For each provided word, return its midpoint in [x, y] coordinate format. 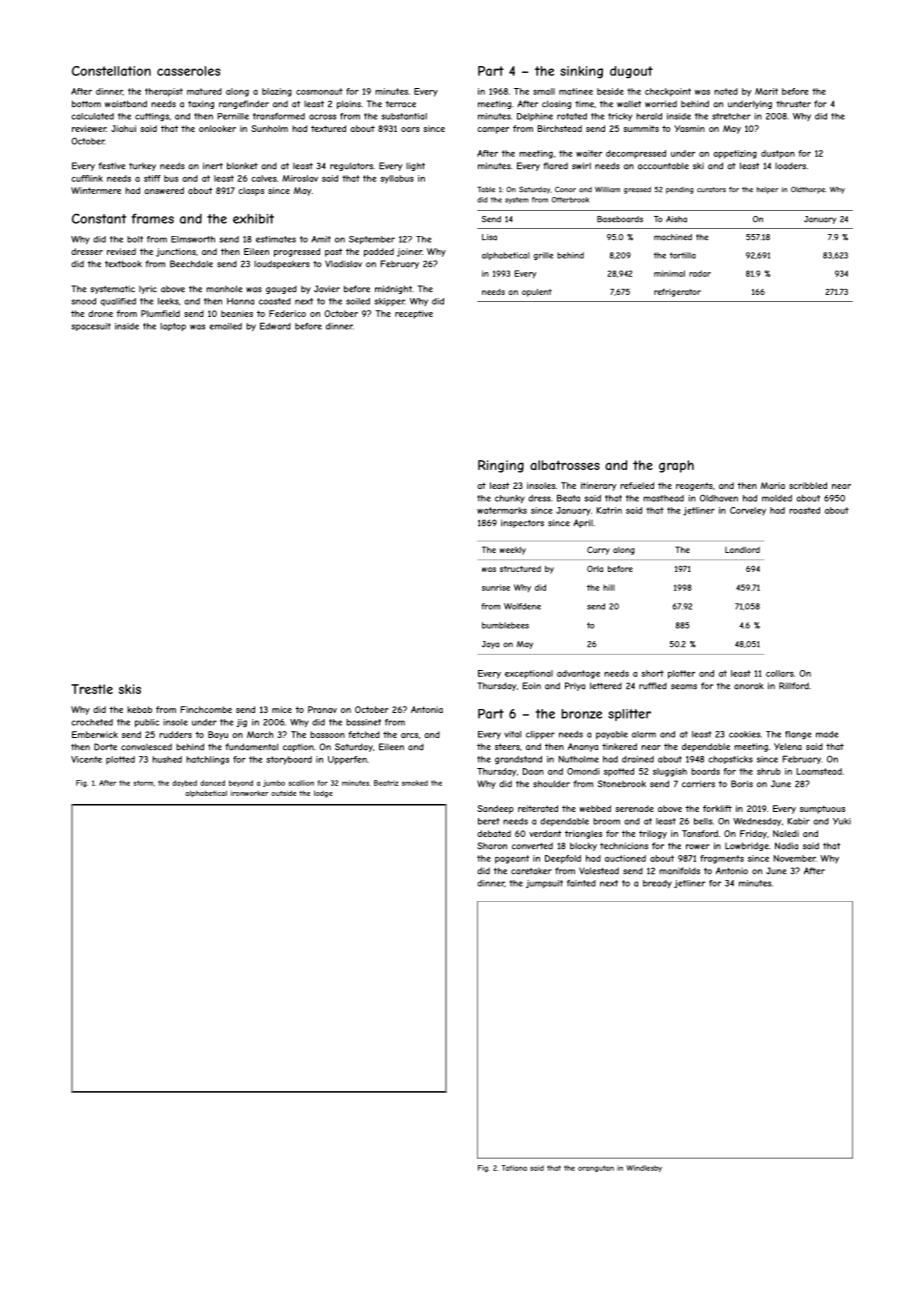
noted [726, 91]
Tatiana [514, 1168]
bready [657, 884]
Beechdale [191, 264]
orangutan [596, 1168]
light [415, 166]
